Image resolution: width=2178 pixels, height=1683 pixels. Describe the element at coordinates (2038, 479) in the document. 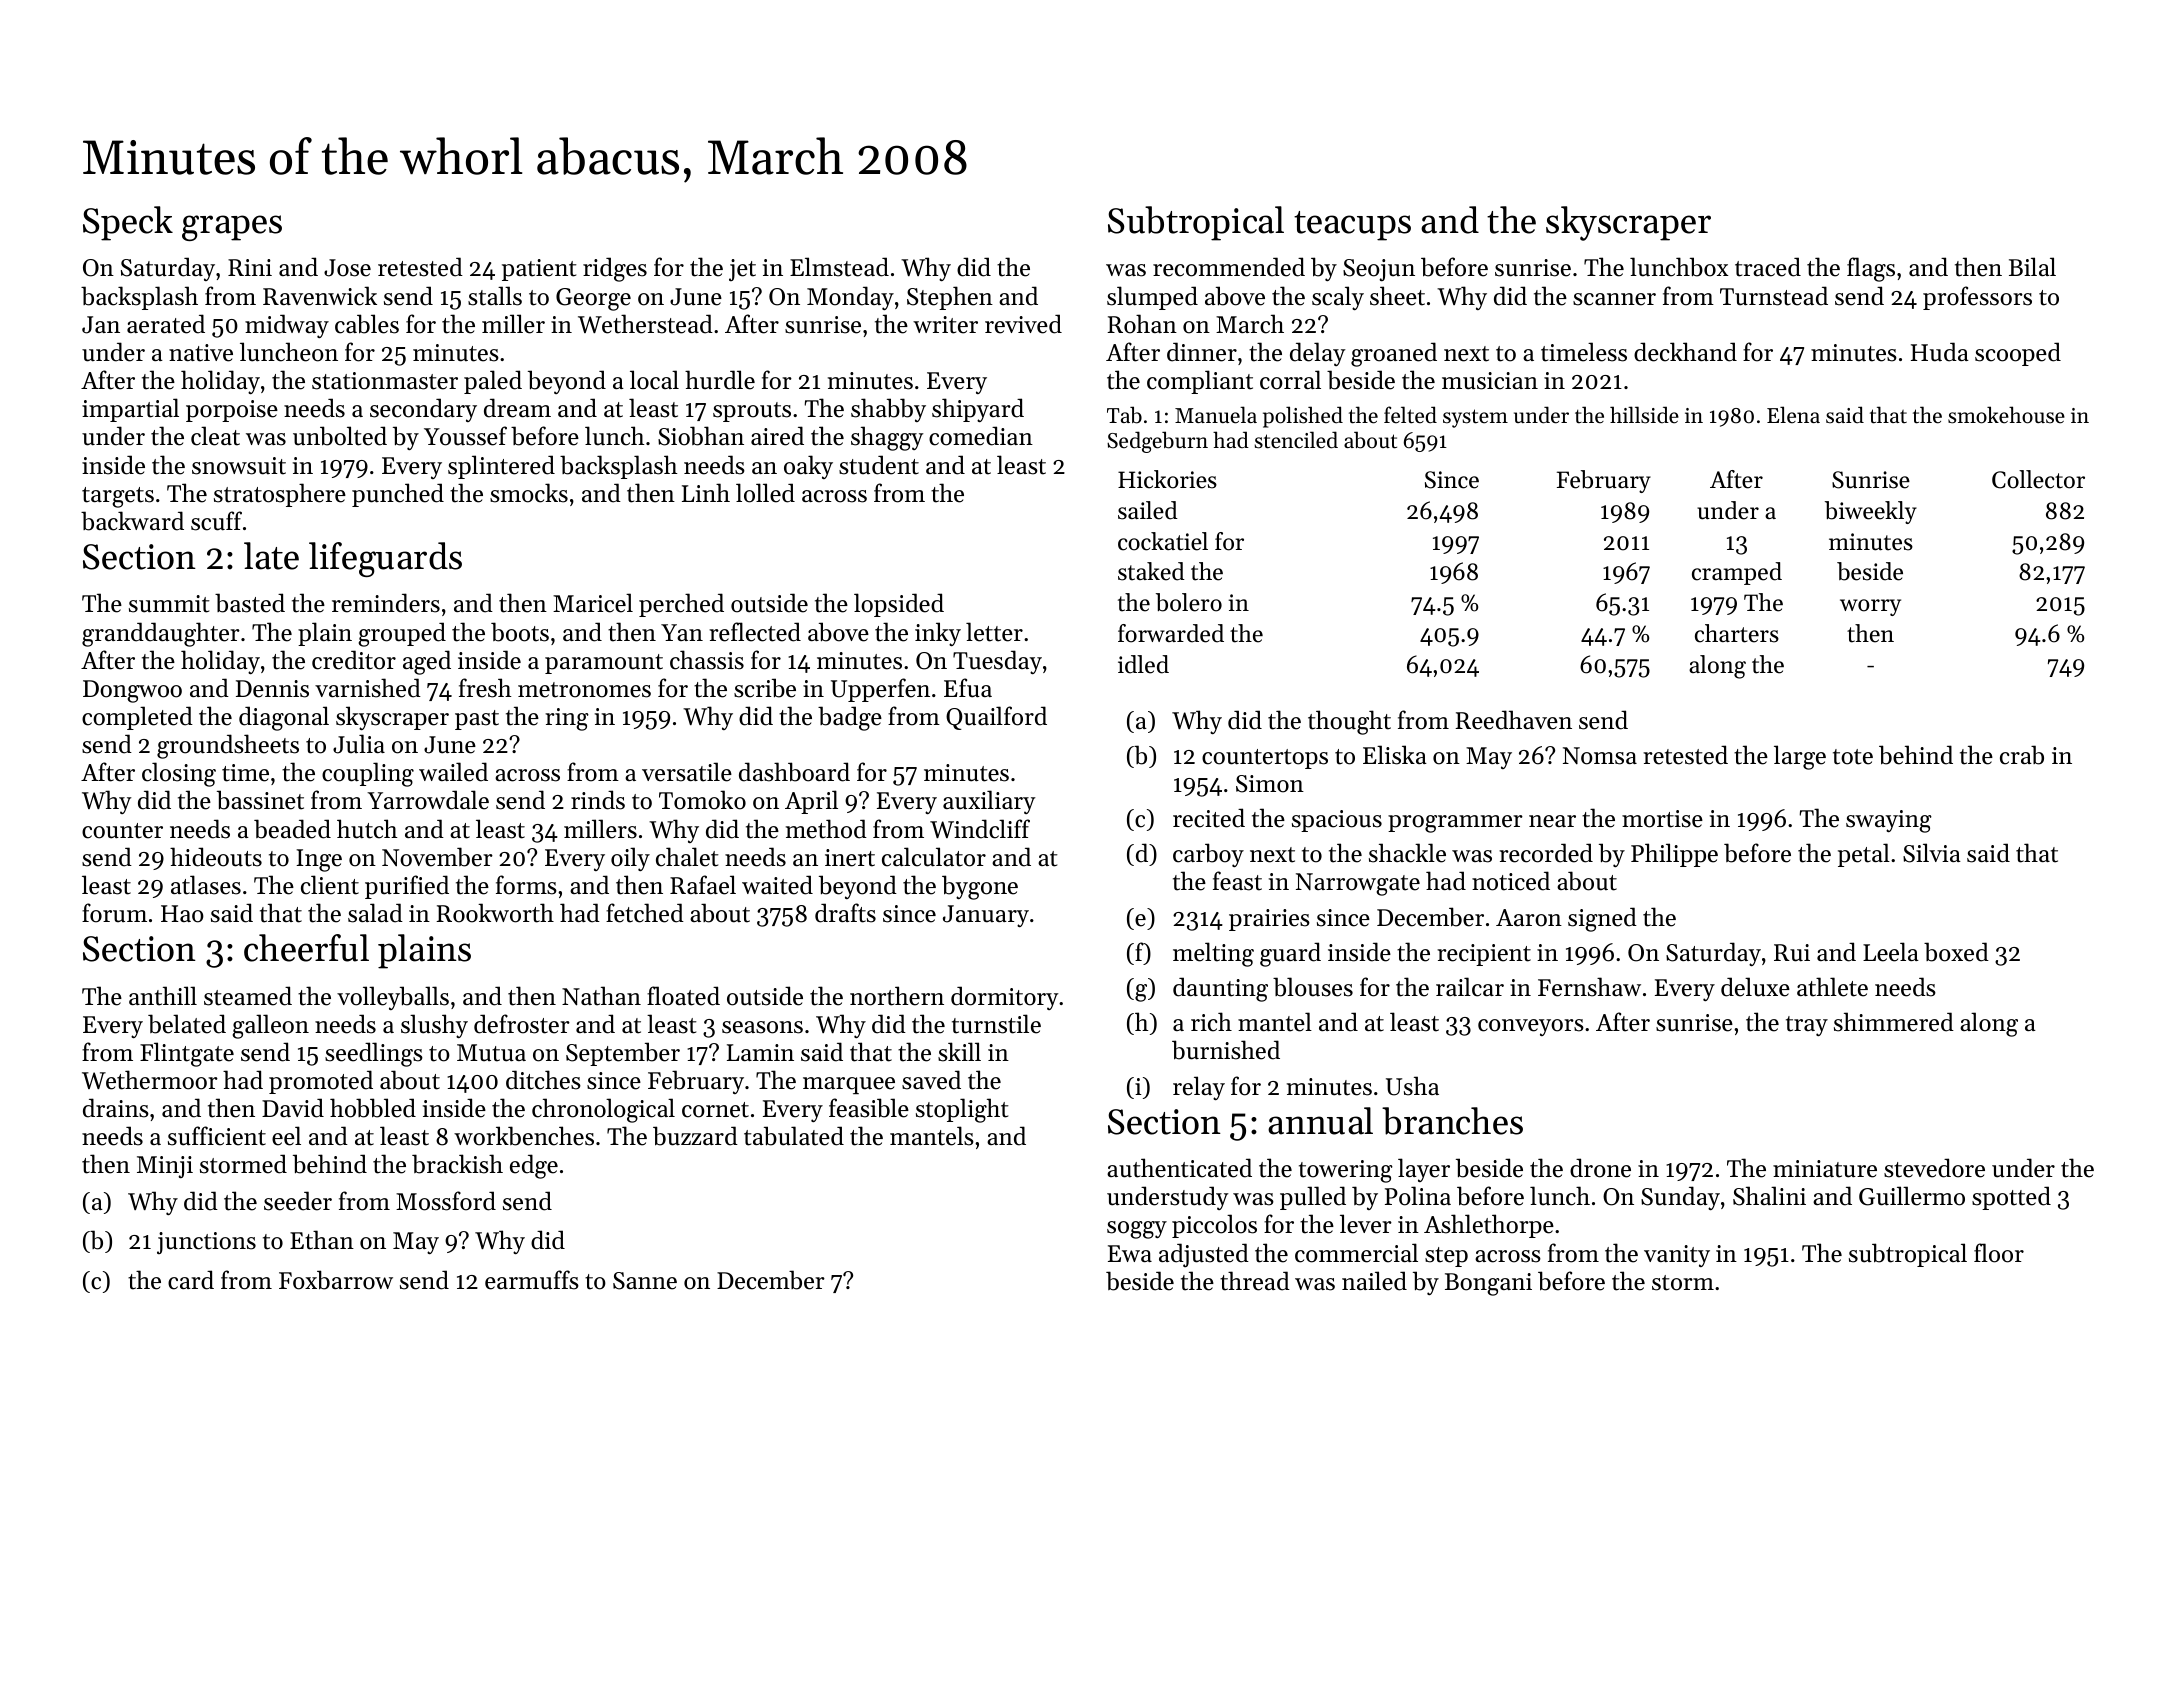

I see `Collector` at that location.
